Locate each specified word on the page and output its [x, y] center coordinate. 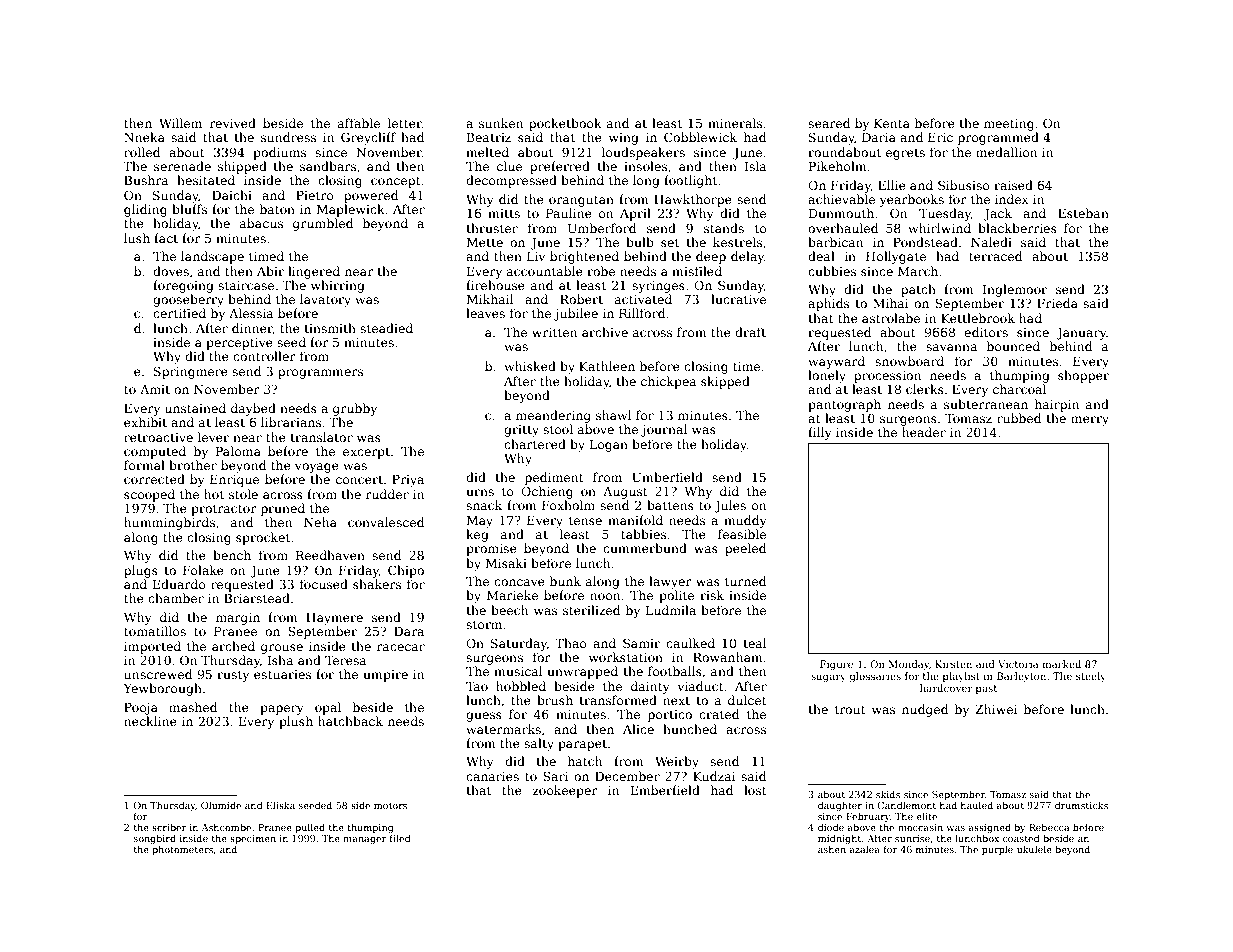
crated [719, 714]
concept [396, 182]
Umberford [602, 228]
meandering [553, 416]
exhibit [145, 422]
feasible [742, 534]
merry [1090, 421]
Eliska [280, 805]
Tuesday [945, 214]
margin [238, 619]
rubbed [1019, 418]
